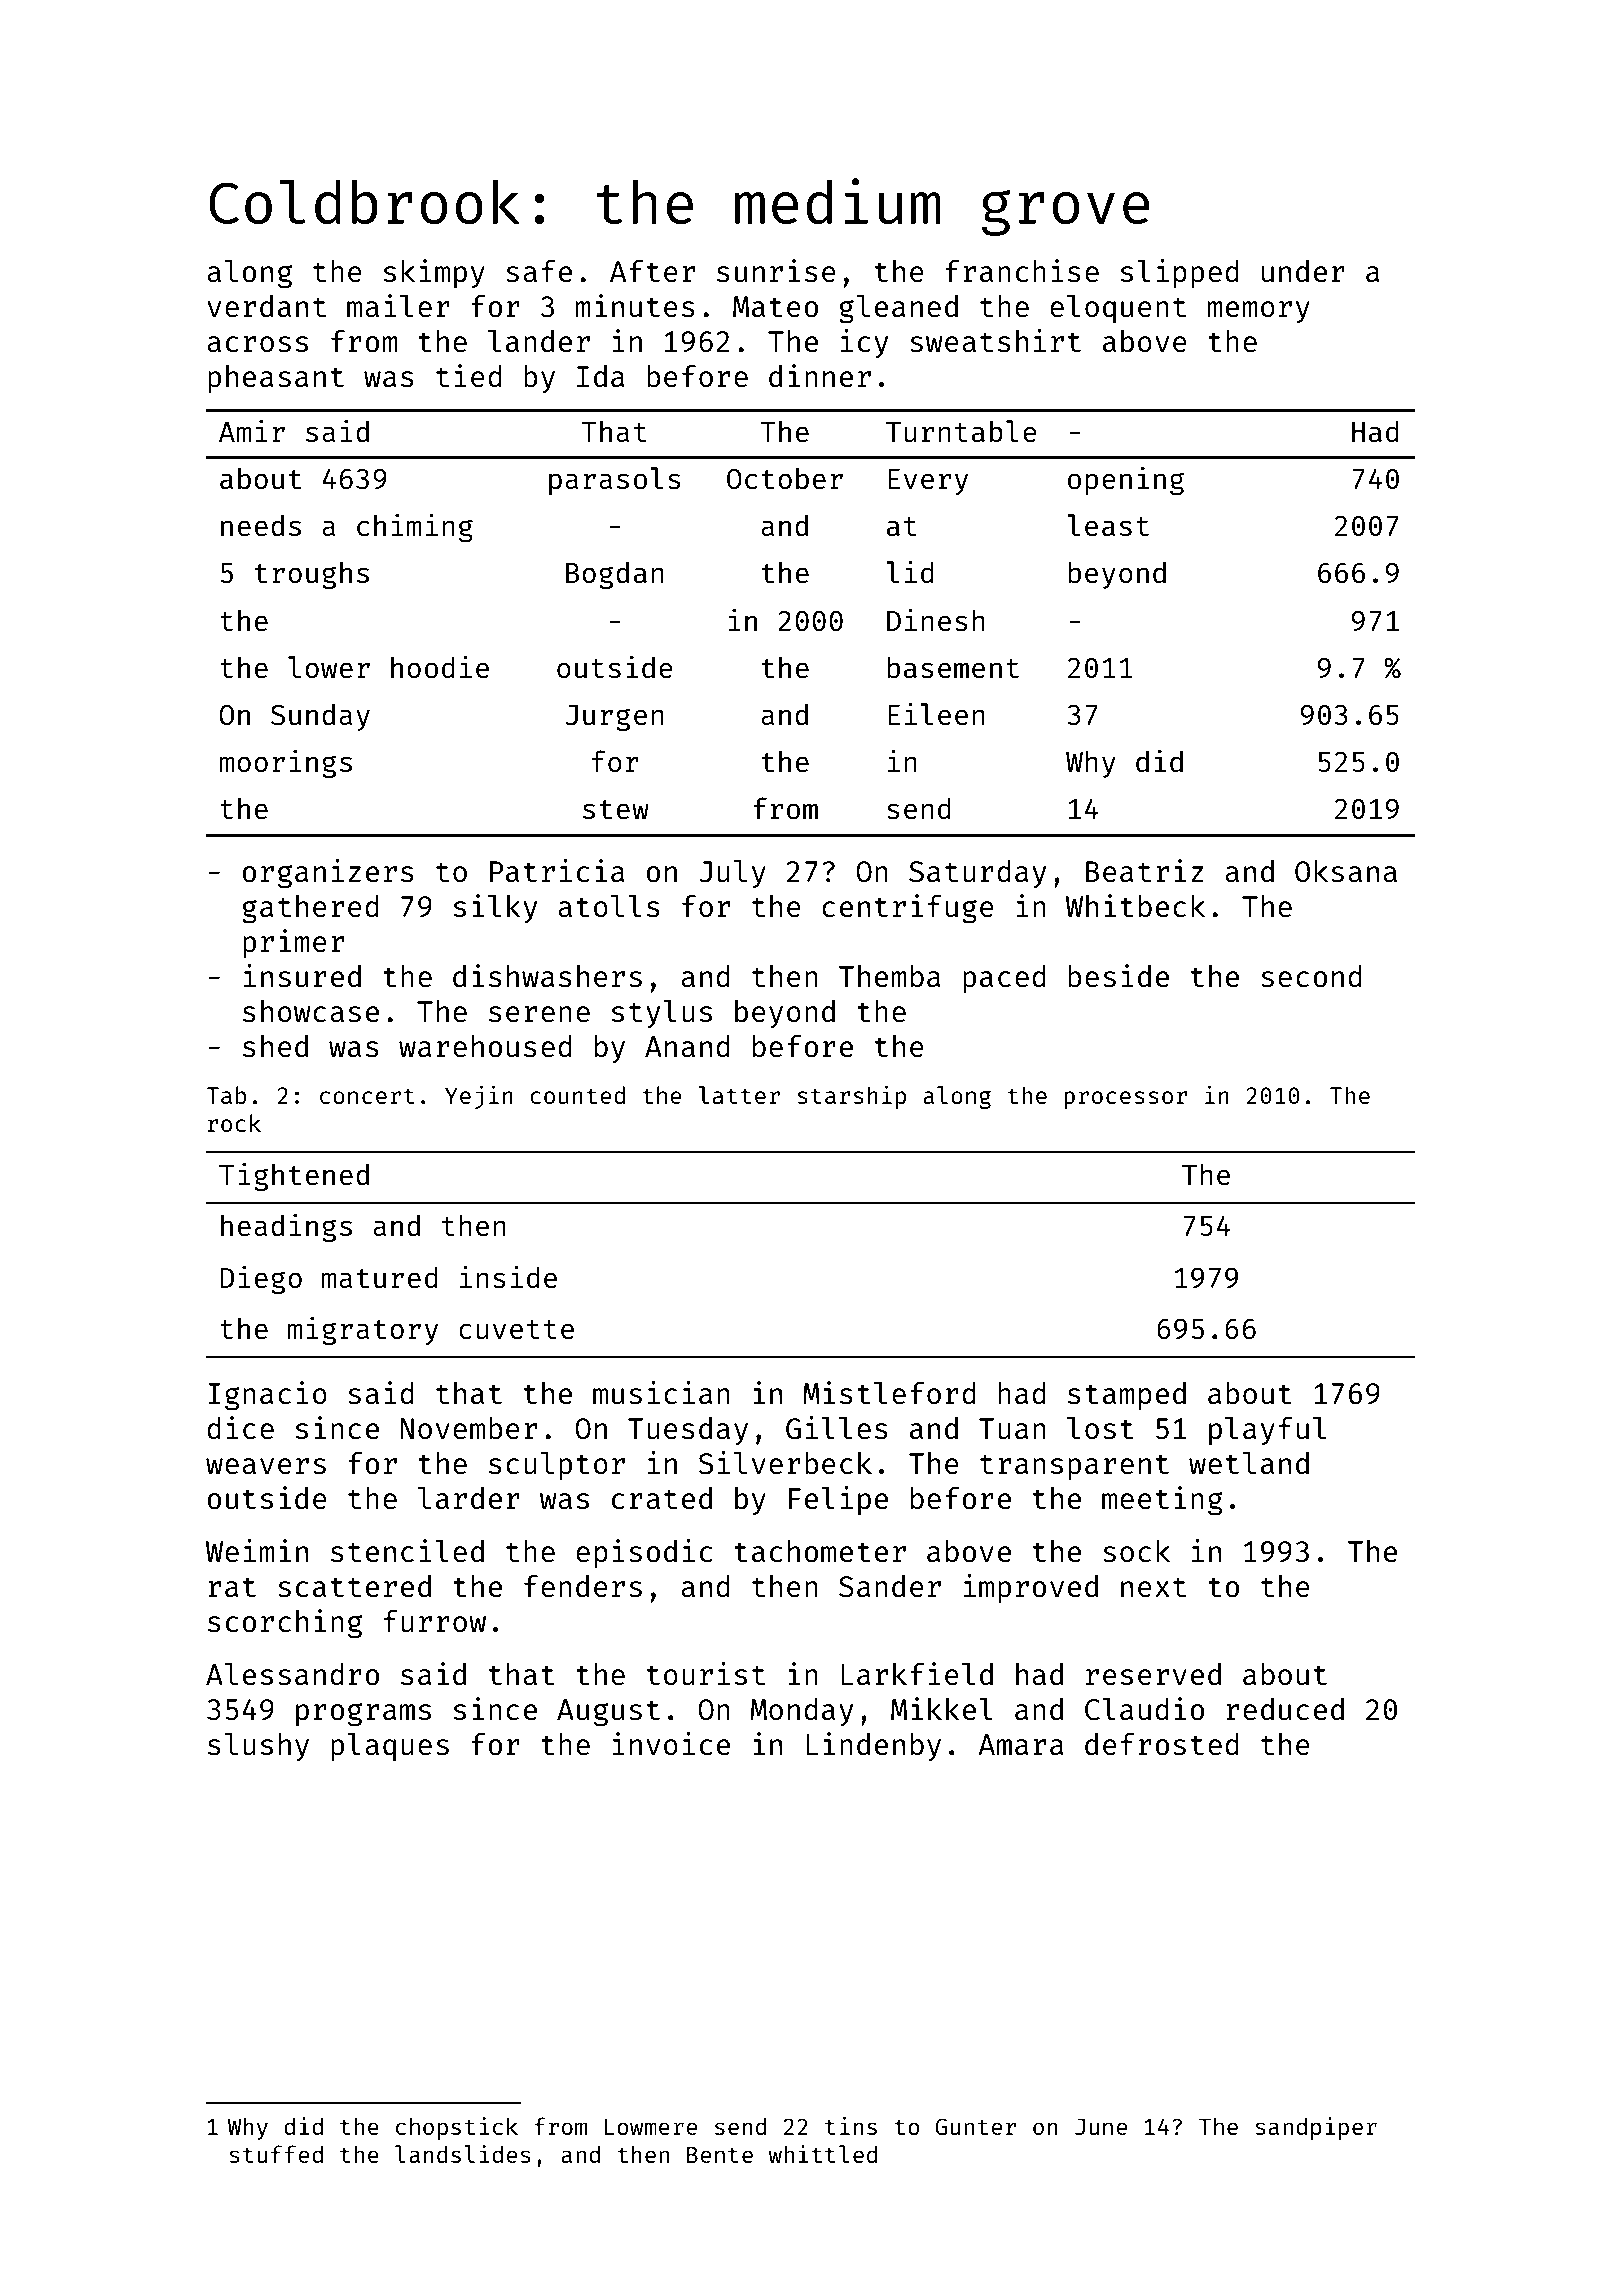 The height and width of the screenshot is (2292, 1620). What do you see at coordinates (889, 1392) in the screenshot?
I see `Mistleford` at bounding box center [889, 1392].
